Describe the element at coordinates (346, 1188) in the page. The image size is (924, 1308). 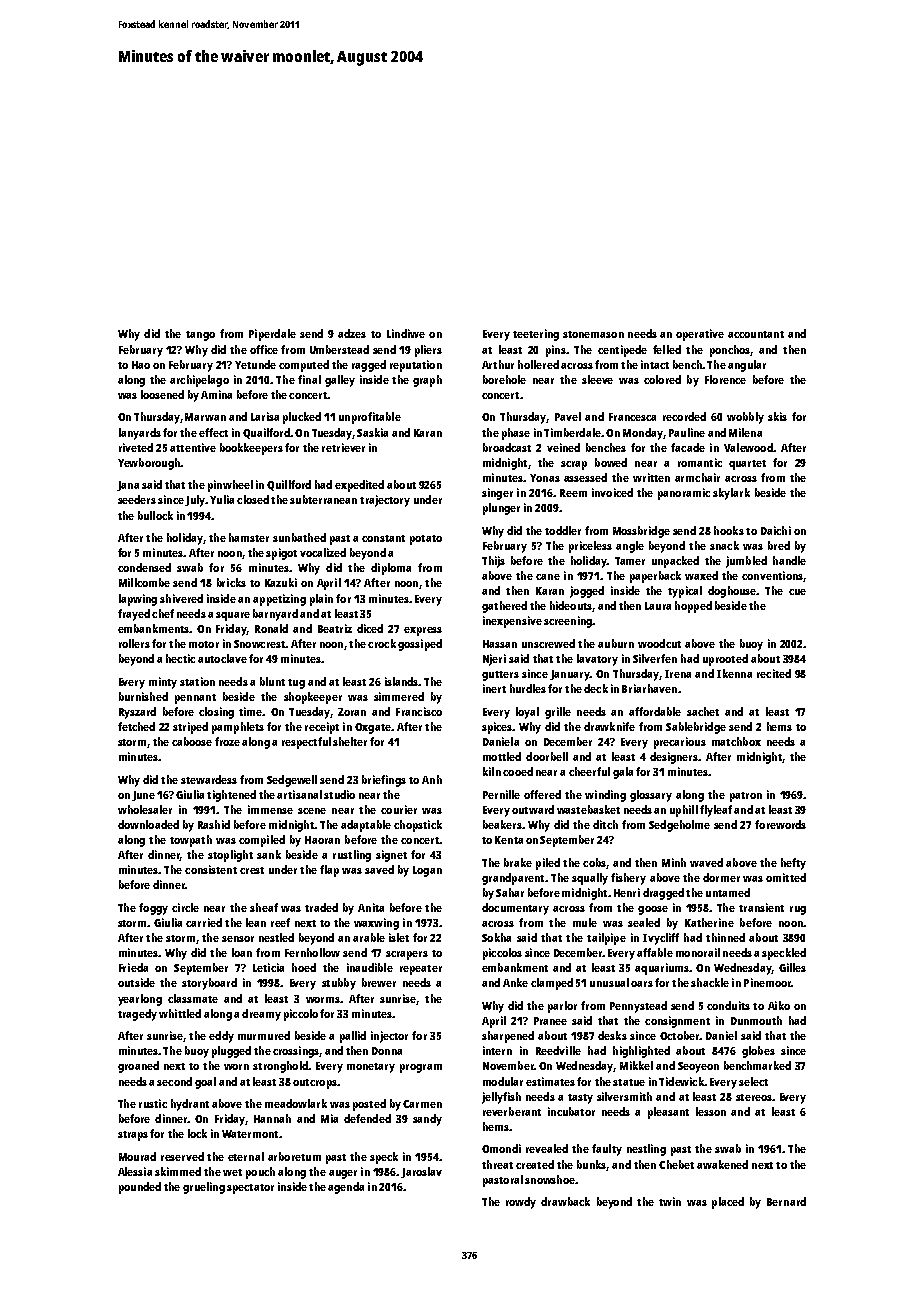
I see `agenda` at that location.
